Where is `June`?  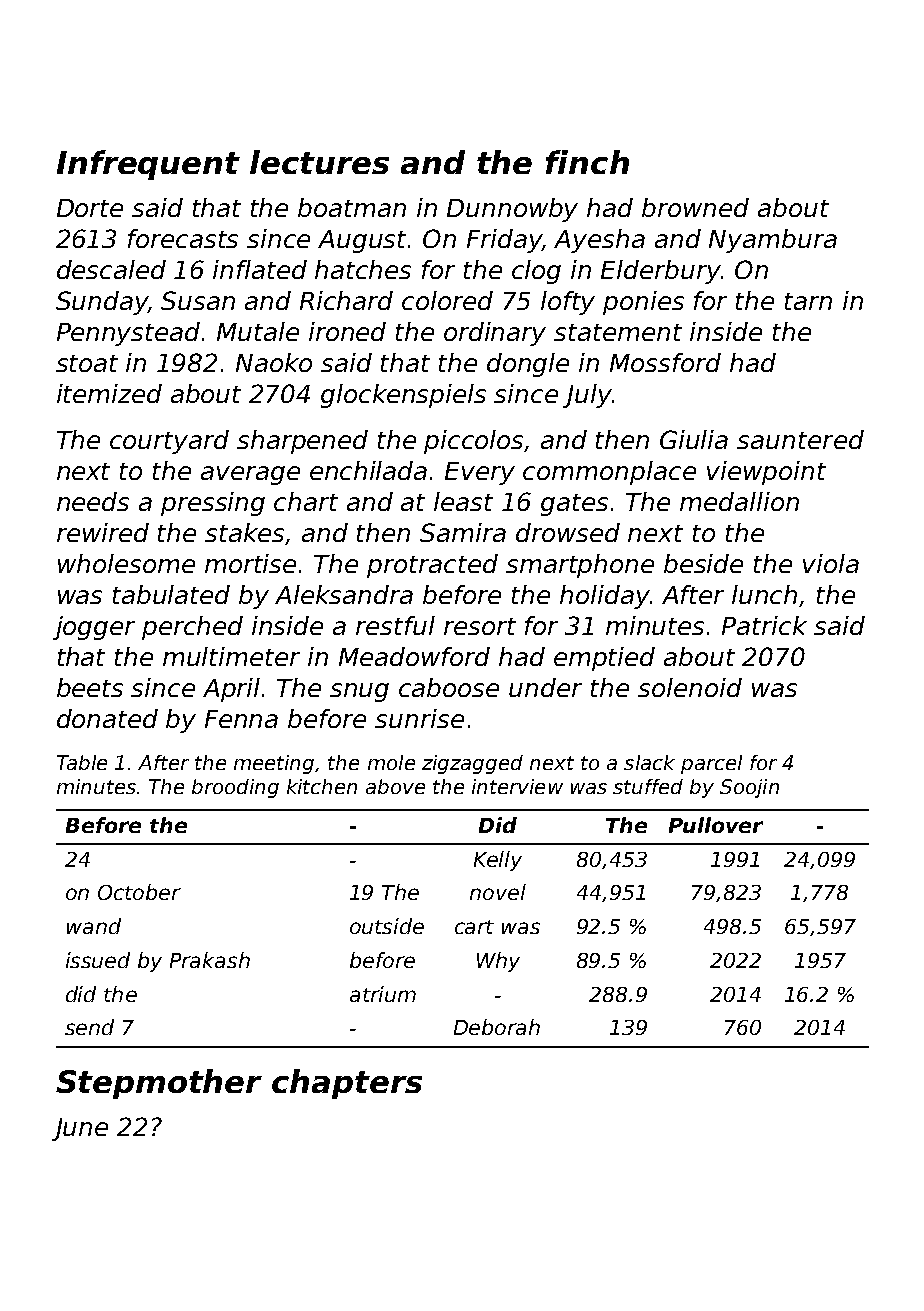 June is located at coordinates (80, 1129).
